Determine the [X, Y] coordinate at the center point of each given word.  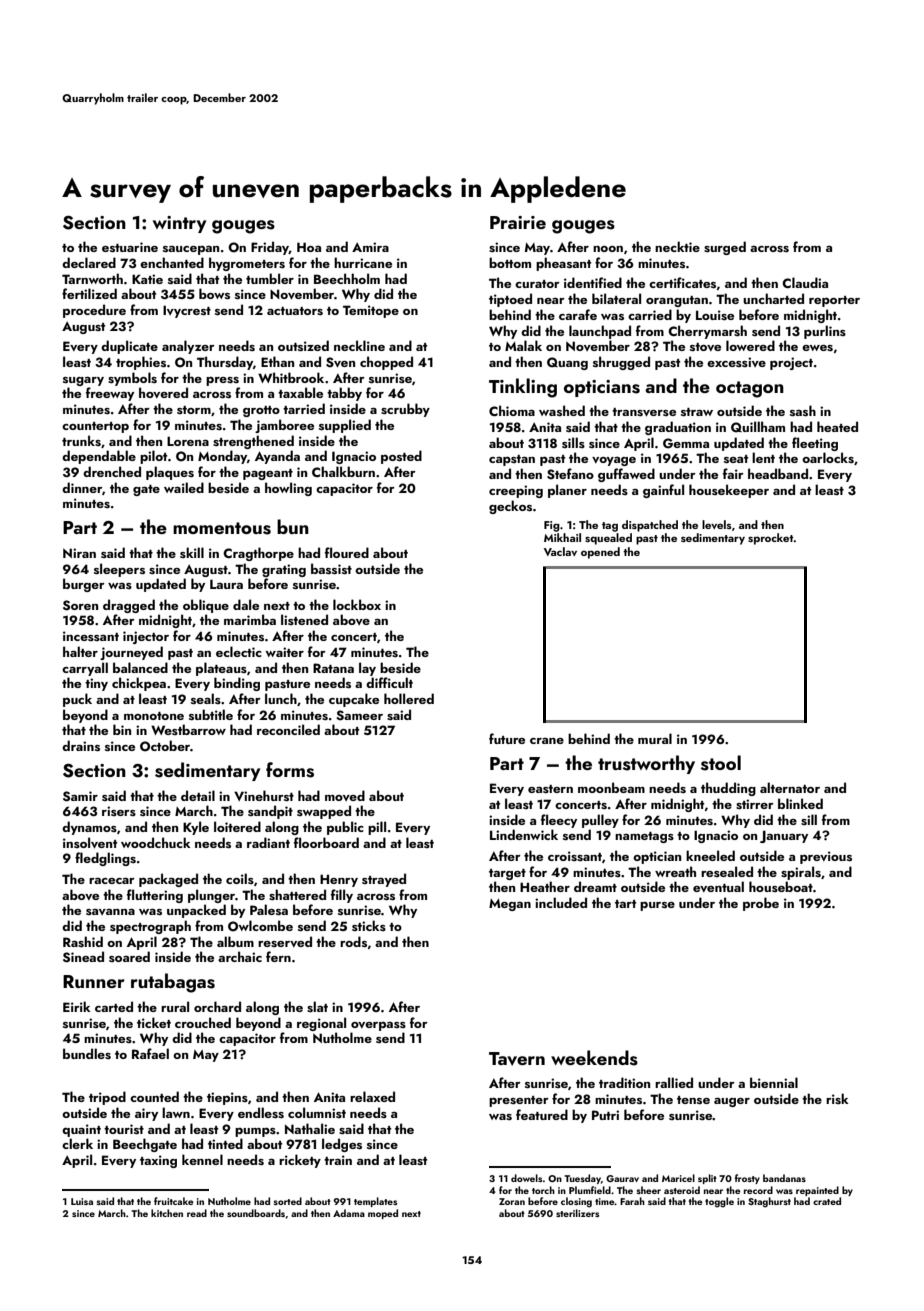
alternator [790, 787]
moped [383, 1214]
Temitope [371, 311]
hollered [409, 698]
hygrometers [247, 264]
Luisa [82, 1201]
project [791, 363]
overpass [378, 1026]
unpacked [196, 911]
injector [146, 637]
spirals [801, 873]
